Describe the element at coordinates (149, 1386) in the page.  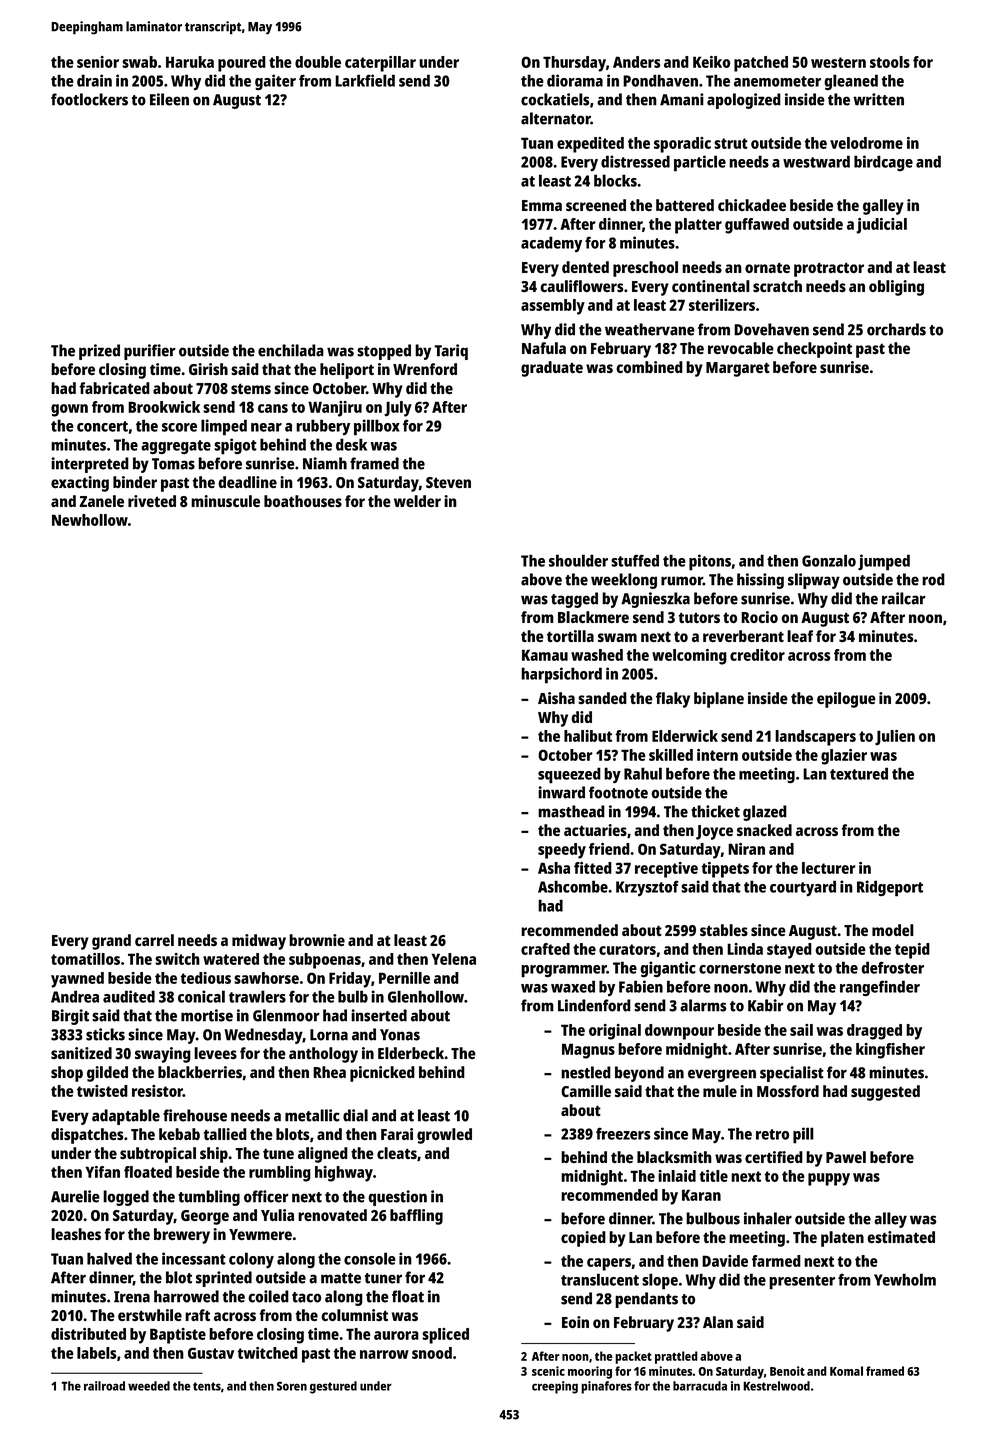
I see `weeded` at that location.
